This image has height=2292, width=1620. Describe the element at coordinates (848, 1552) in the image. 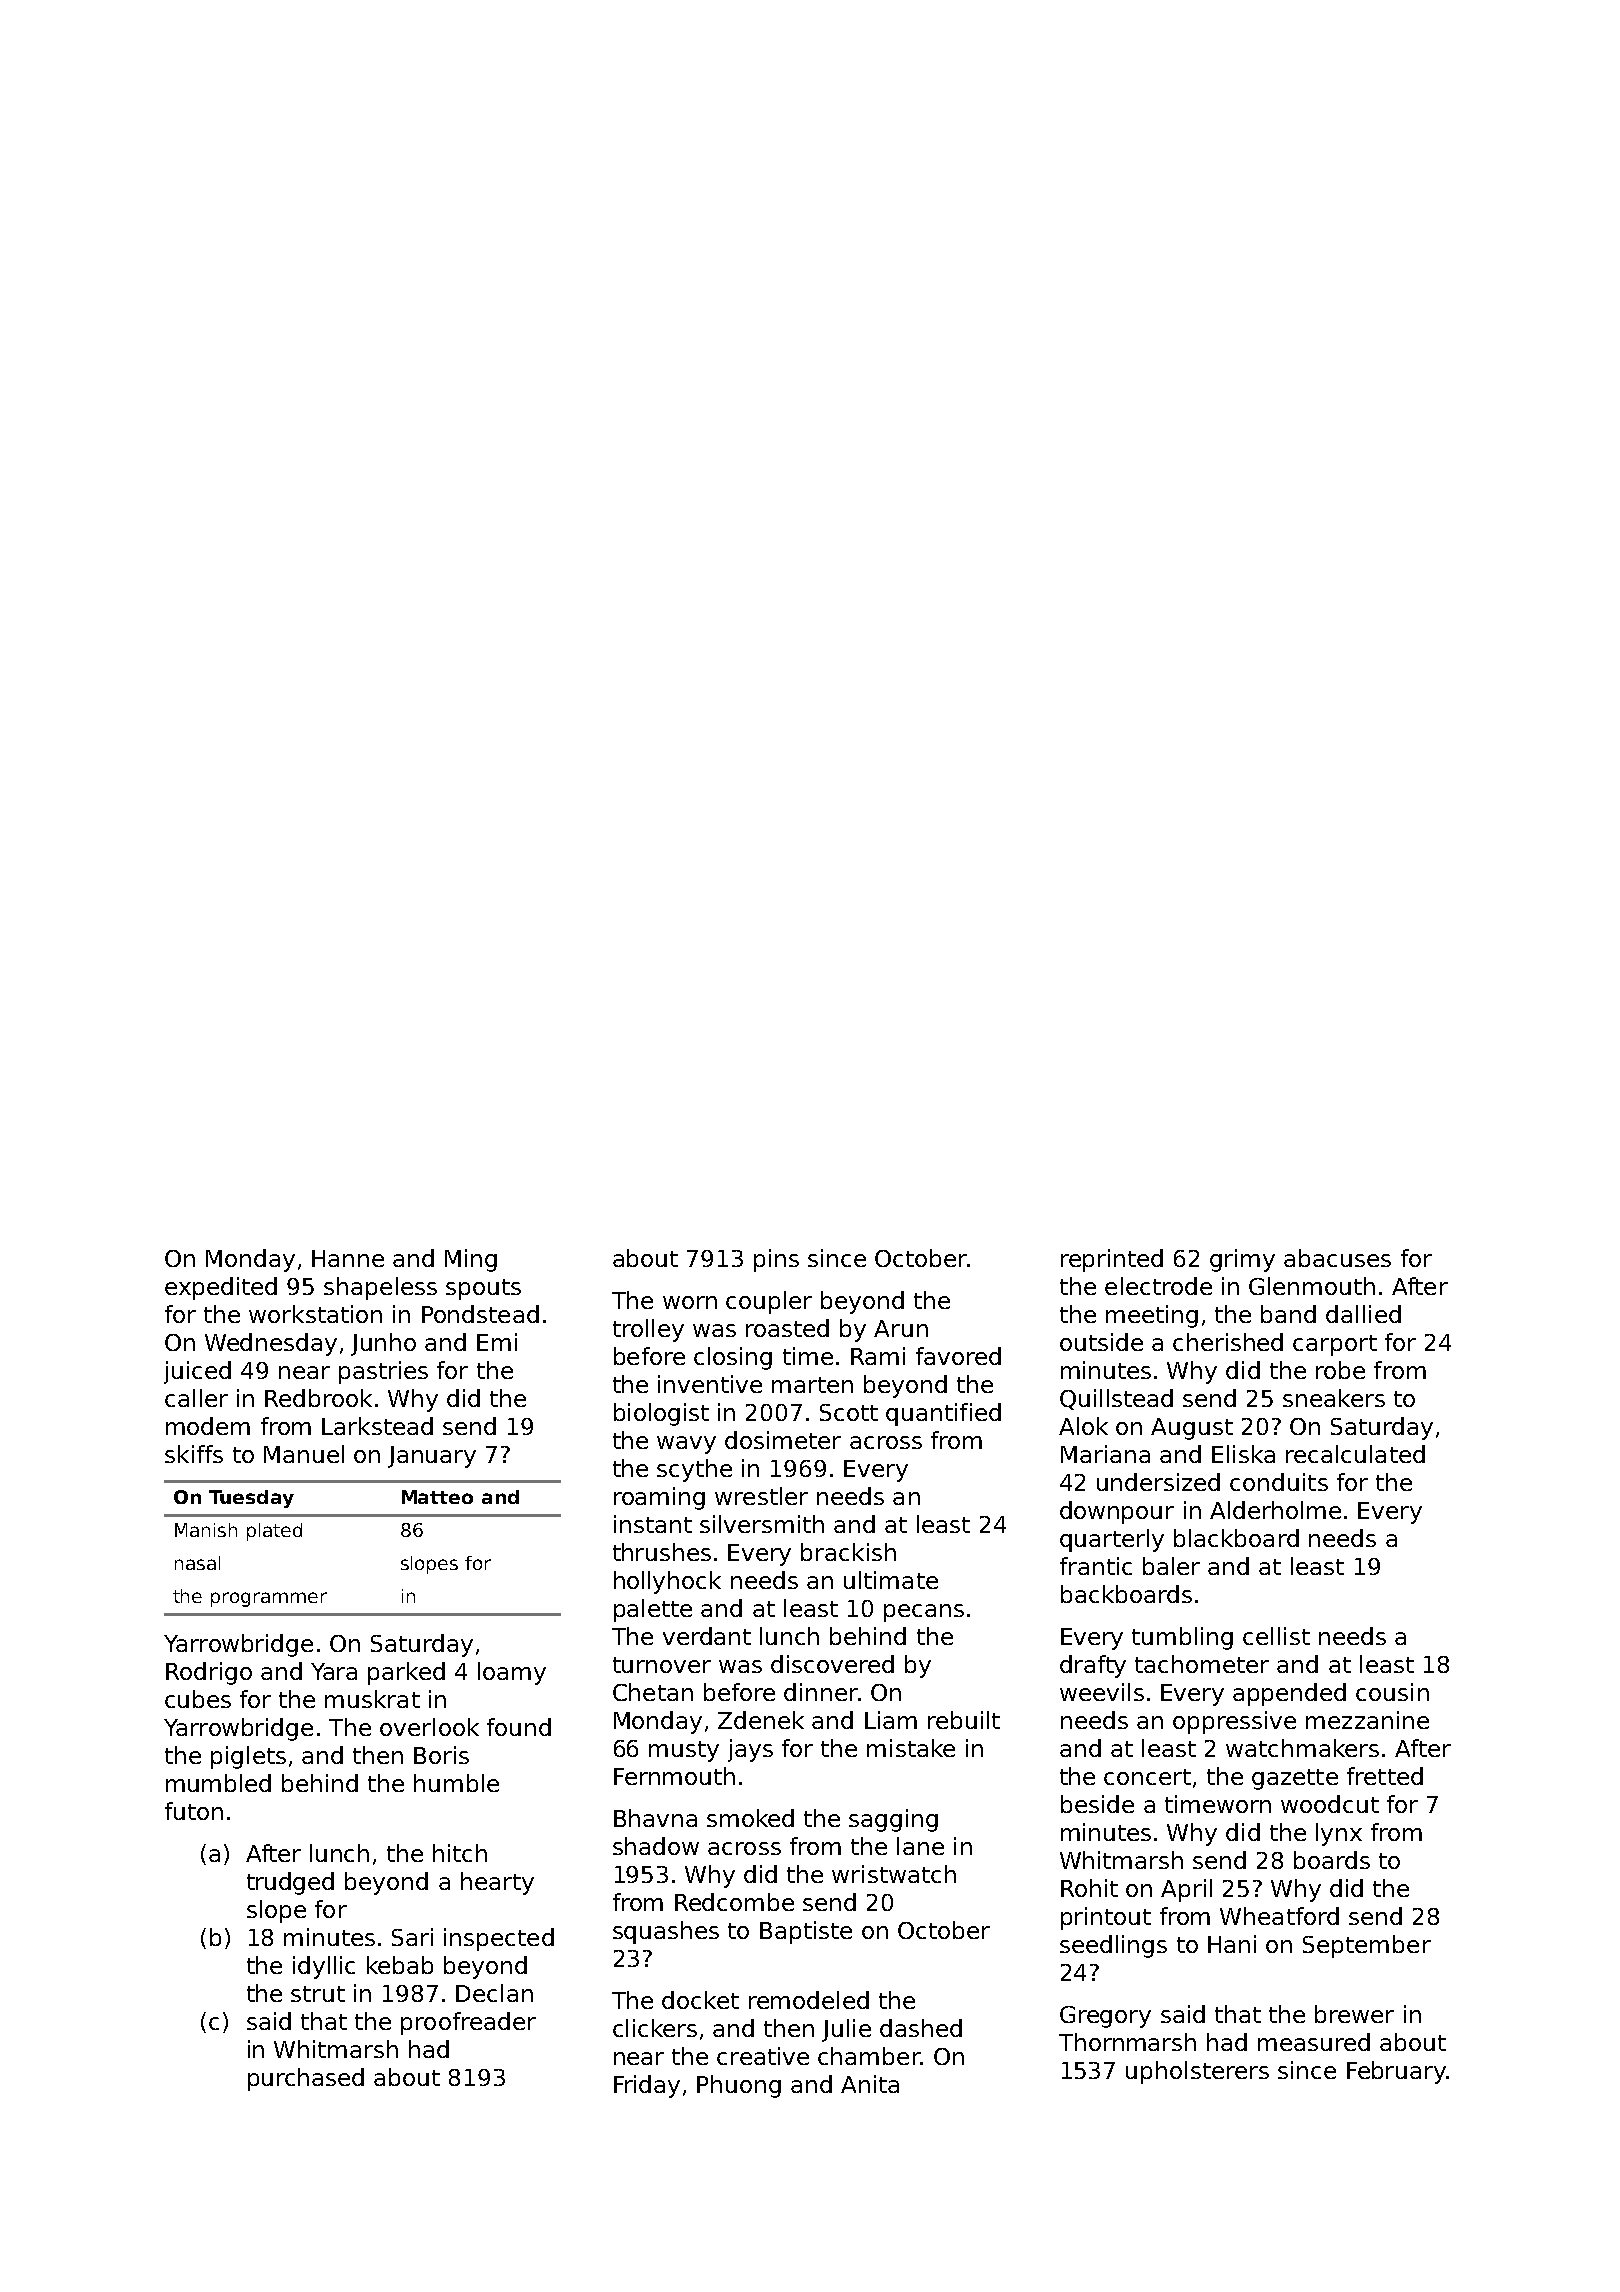

I see `brackish` at that location.
